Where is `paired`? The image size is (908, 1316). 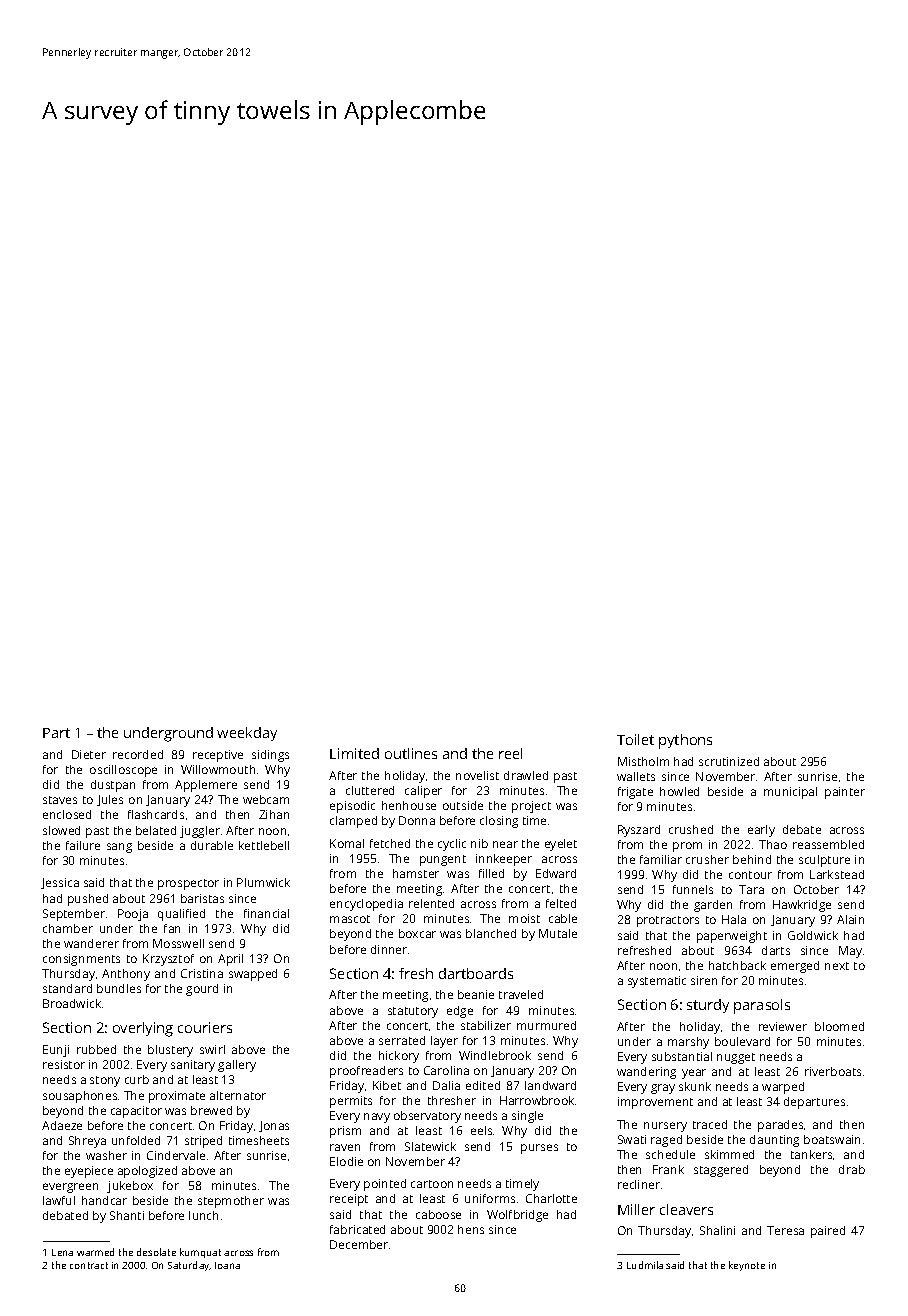
paired is located at coordinates (828, 1232).
